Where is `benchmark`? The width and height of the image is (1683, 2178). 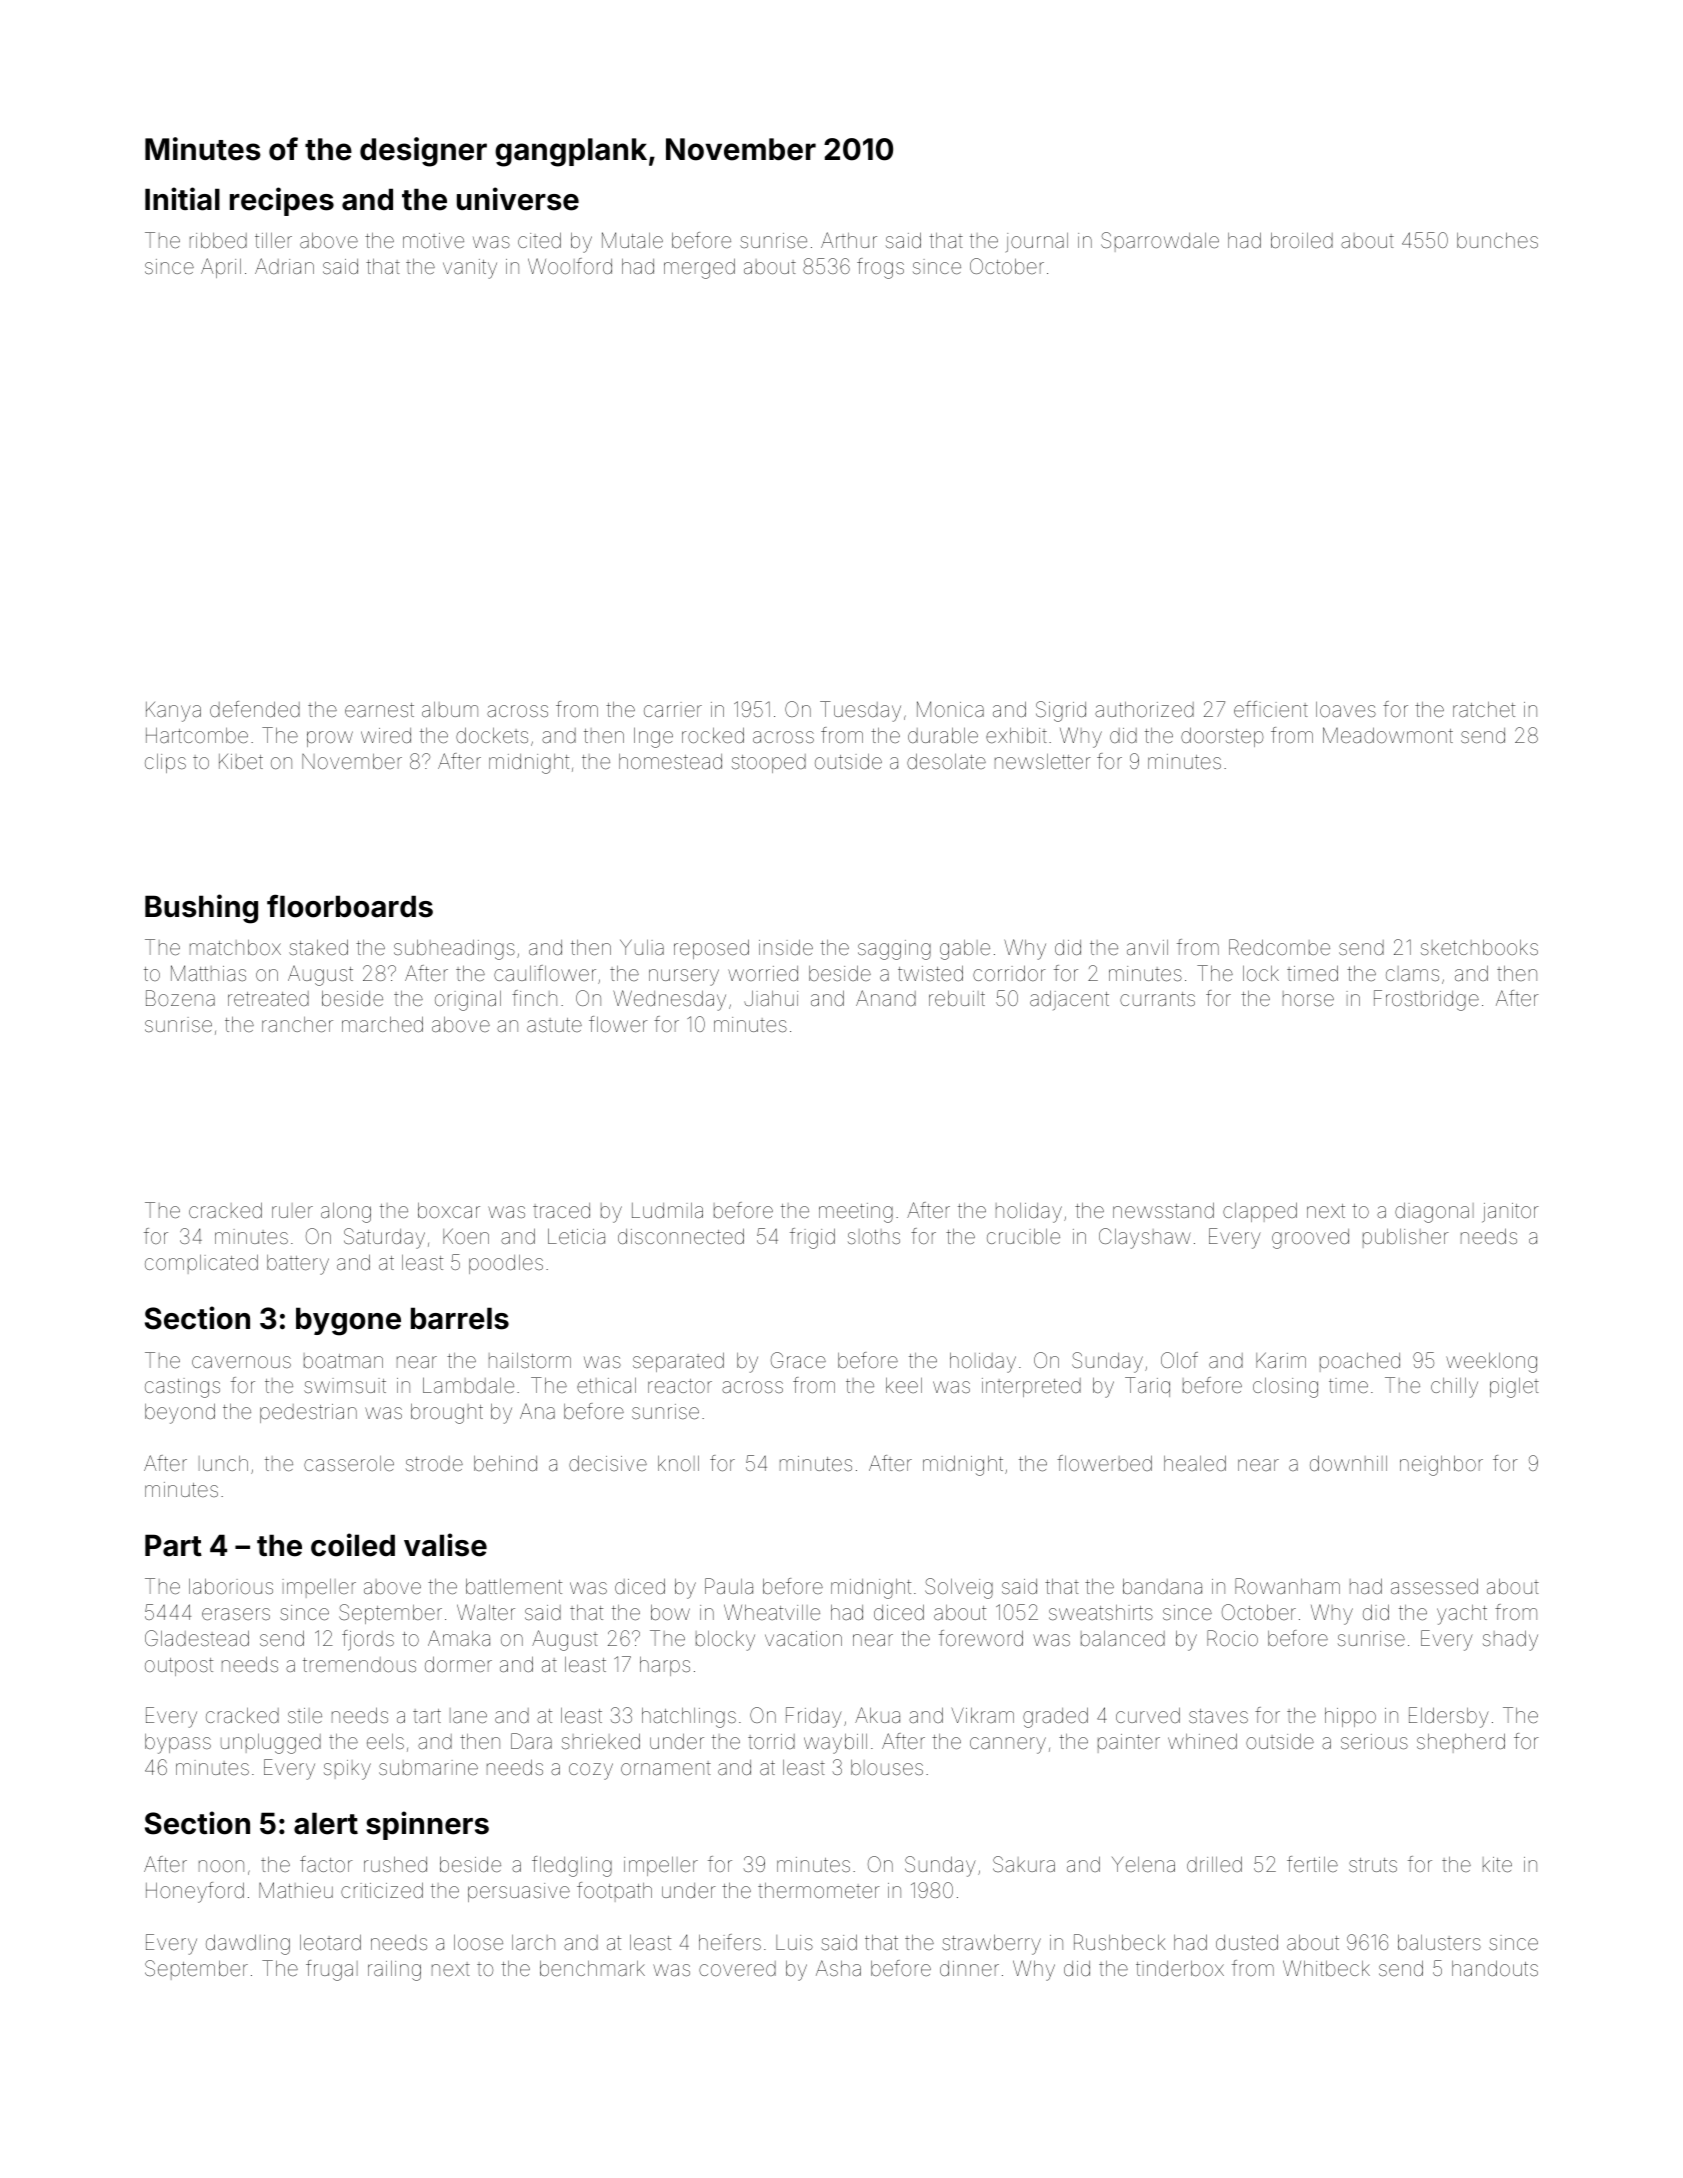
benchmark is located at coordinates (592, 1968).
